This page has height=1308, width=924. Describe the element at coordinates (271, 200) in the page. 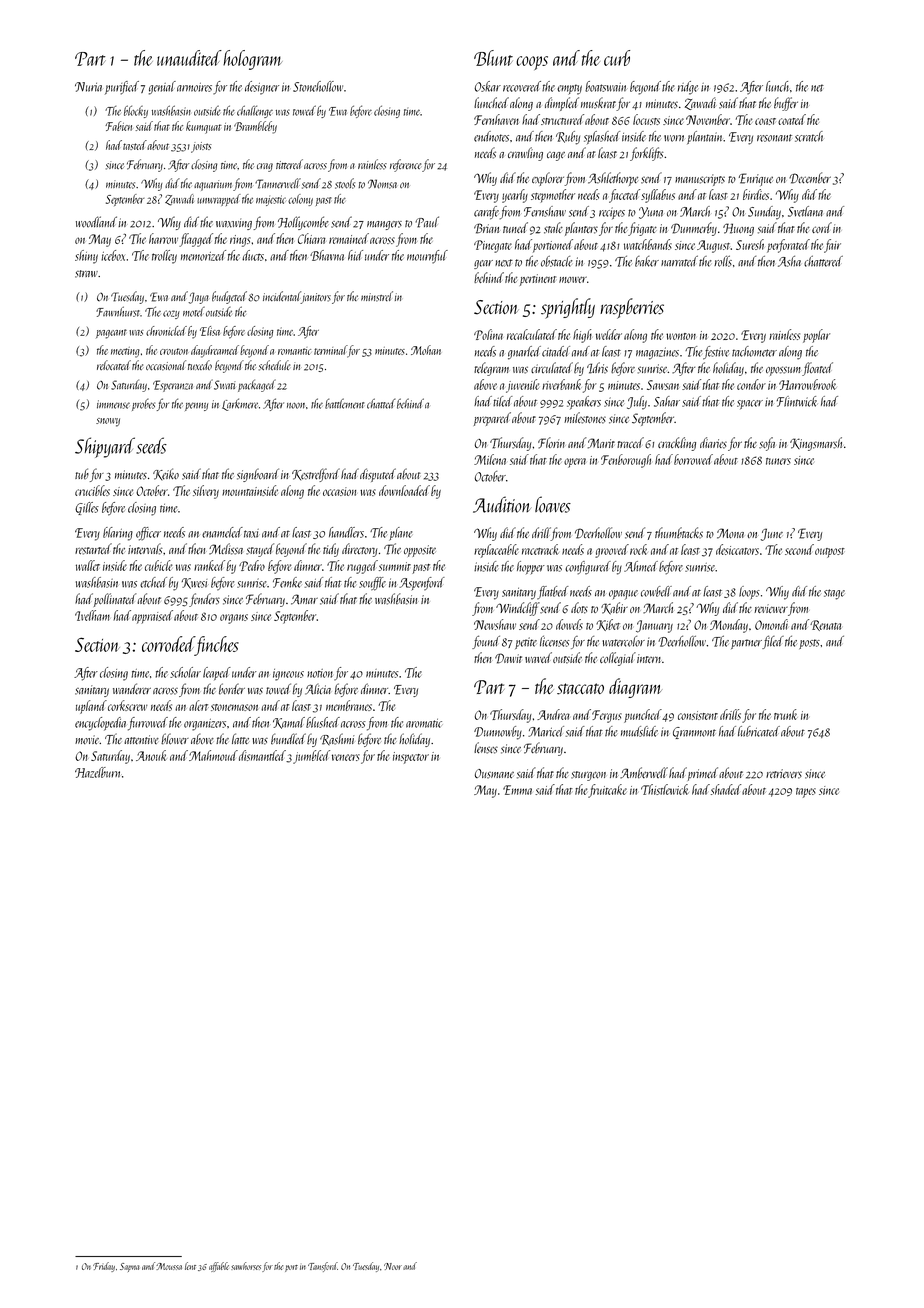

I see `majestic` at that location.
